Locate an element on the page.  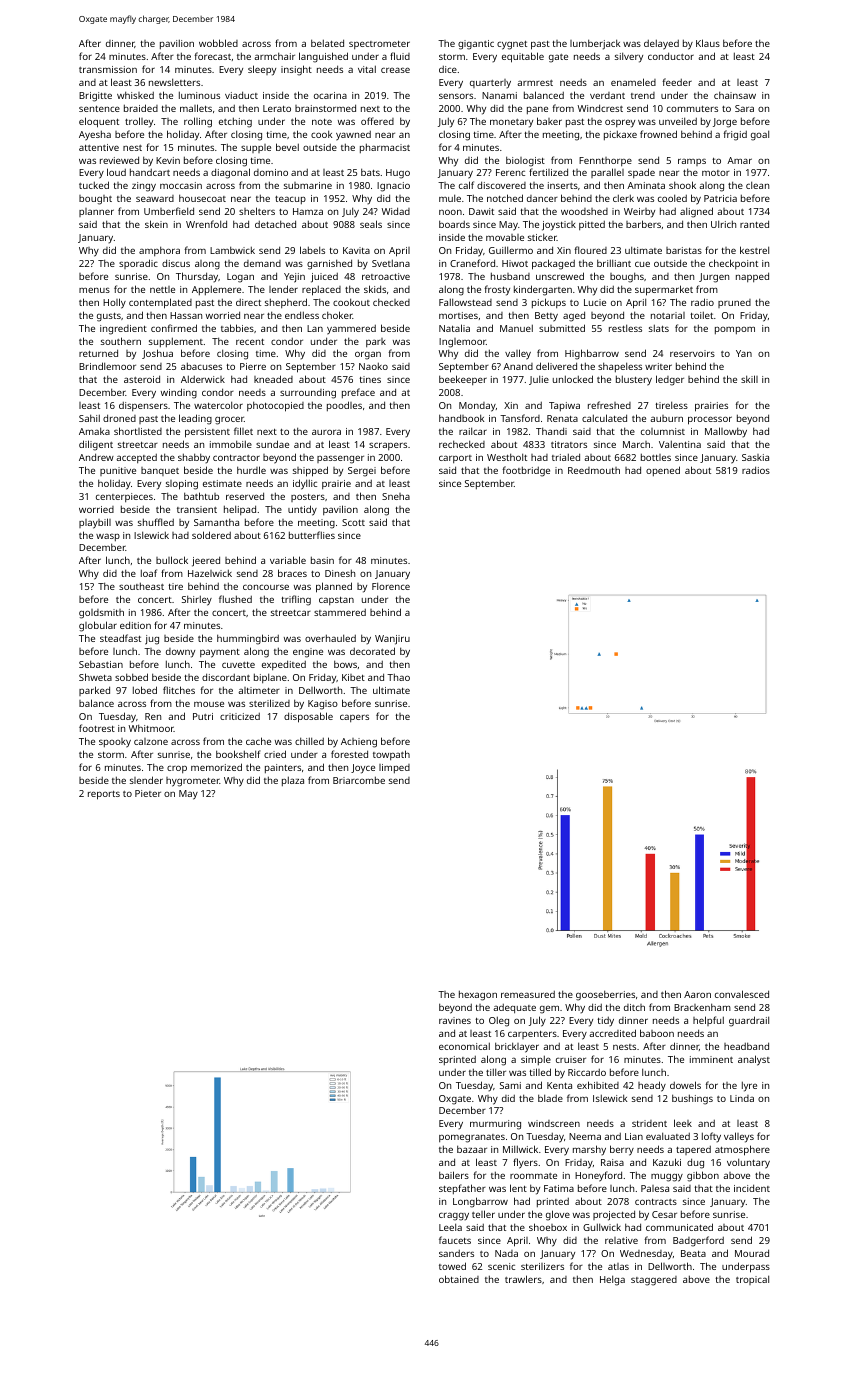
spectrometer is located at coordinates (379, 45).
